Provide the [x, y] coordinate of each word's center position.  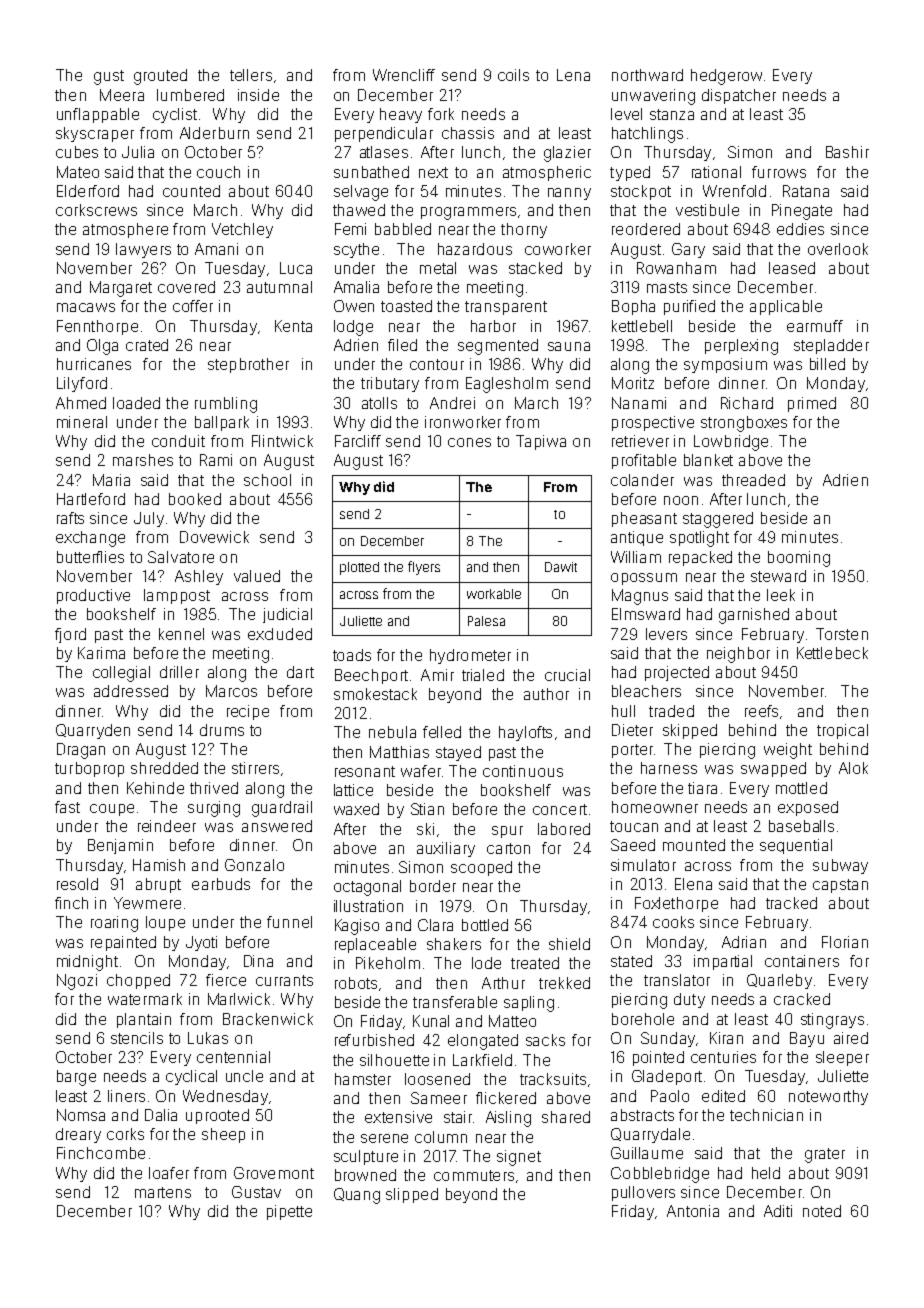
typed [630, 173]
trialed [483, 675]
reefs [761, 711]
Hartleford [91, 499]
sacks [545, 1040]
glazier [567, 154]
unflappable [98, 115]
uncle [244, 1076]
